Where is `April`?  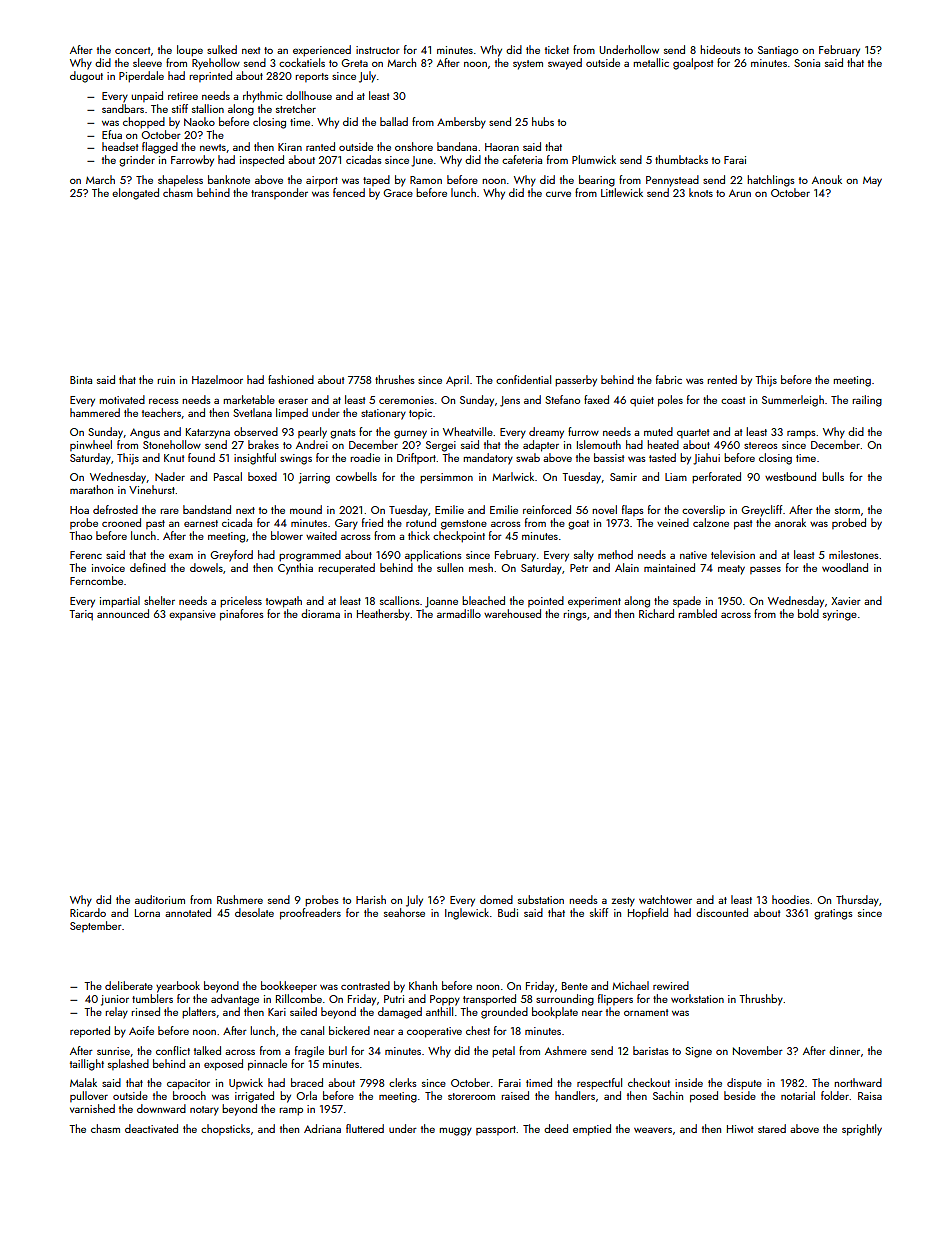
April is located at coordinates (457, 381).
